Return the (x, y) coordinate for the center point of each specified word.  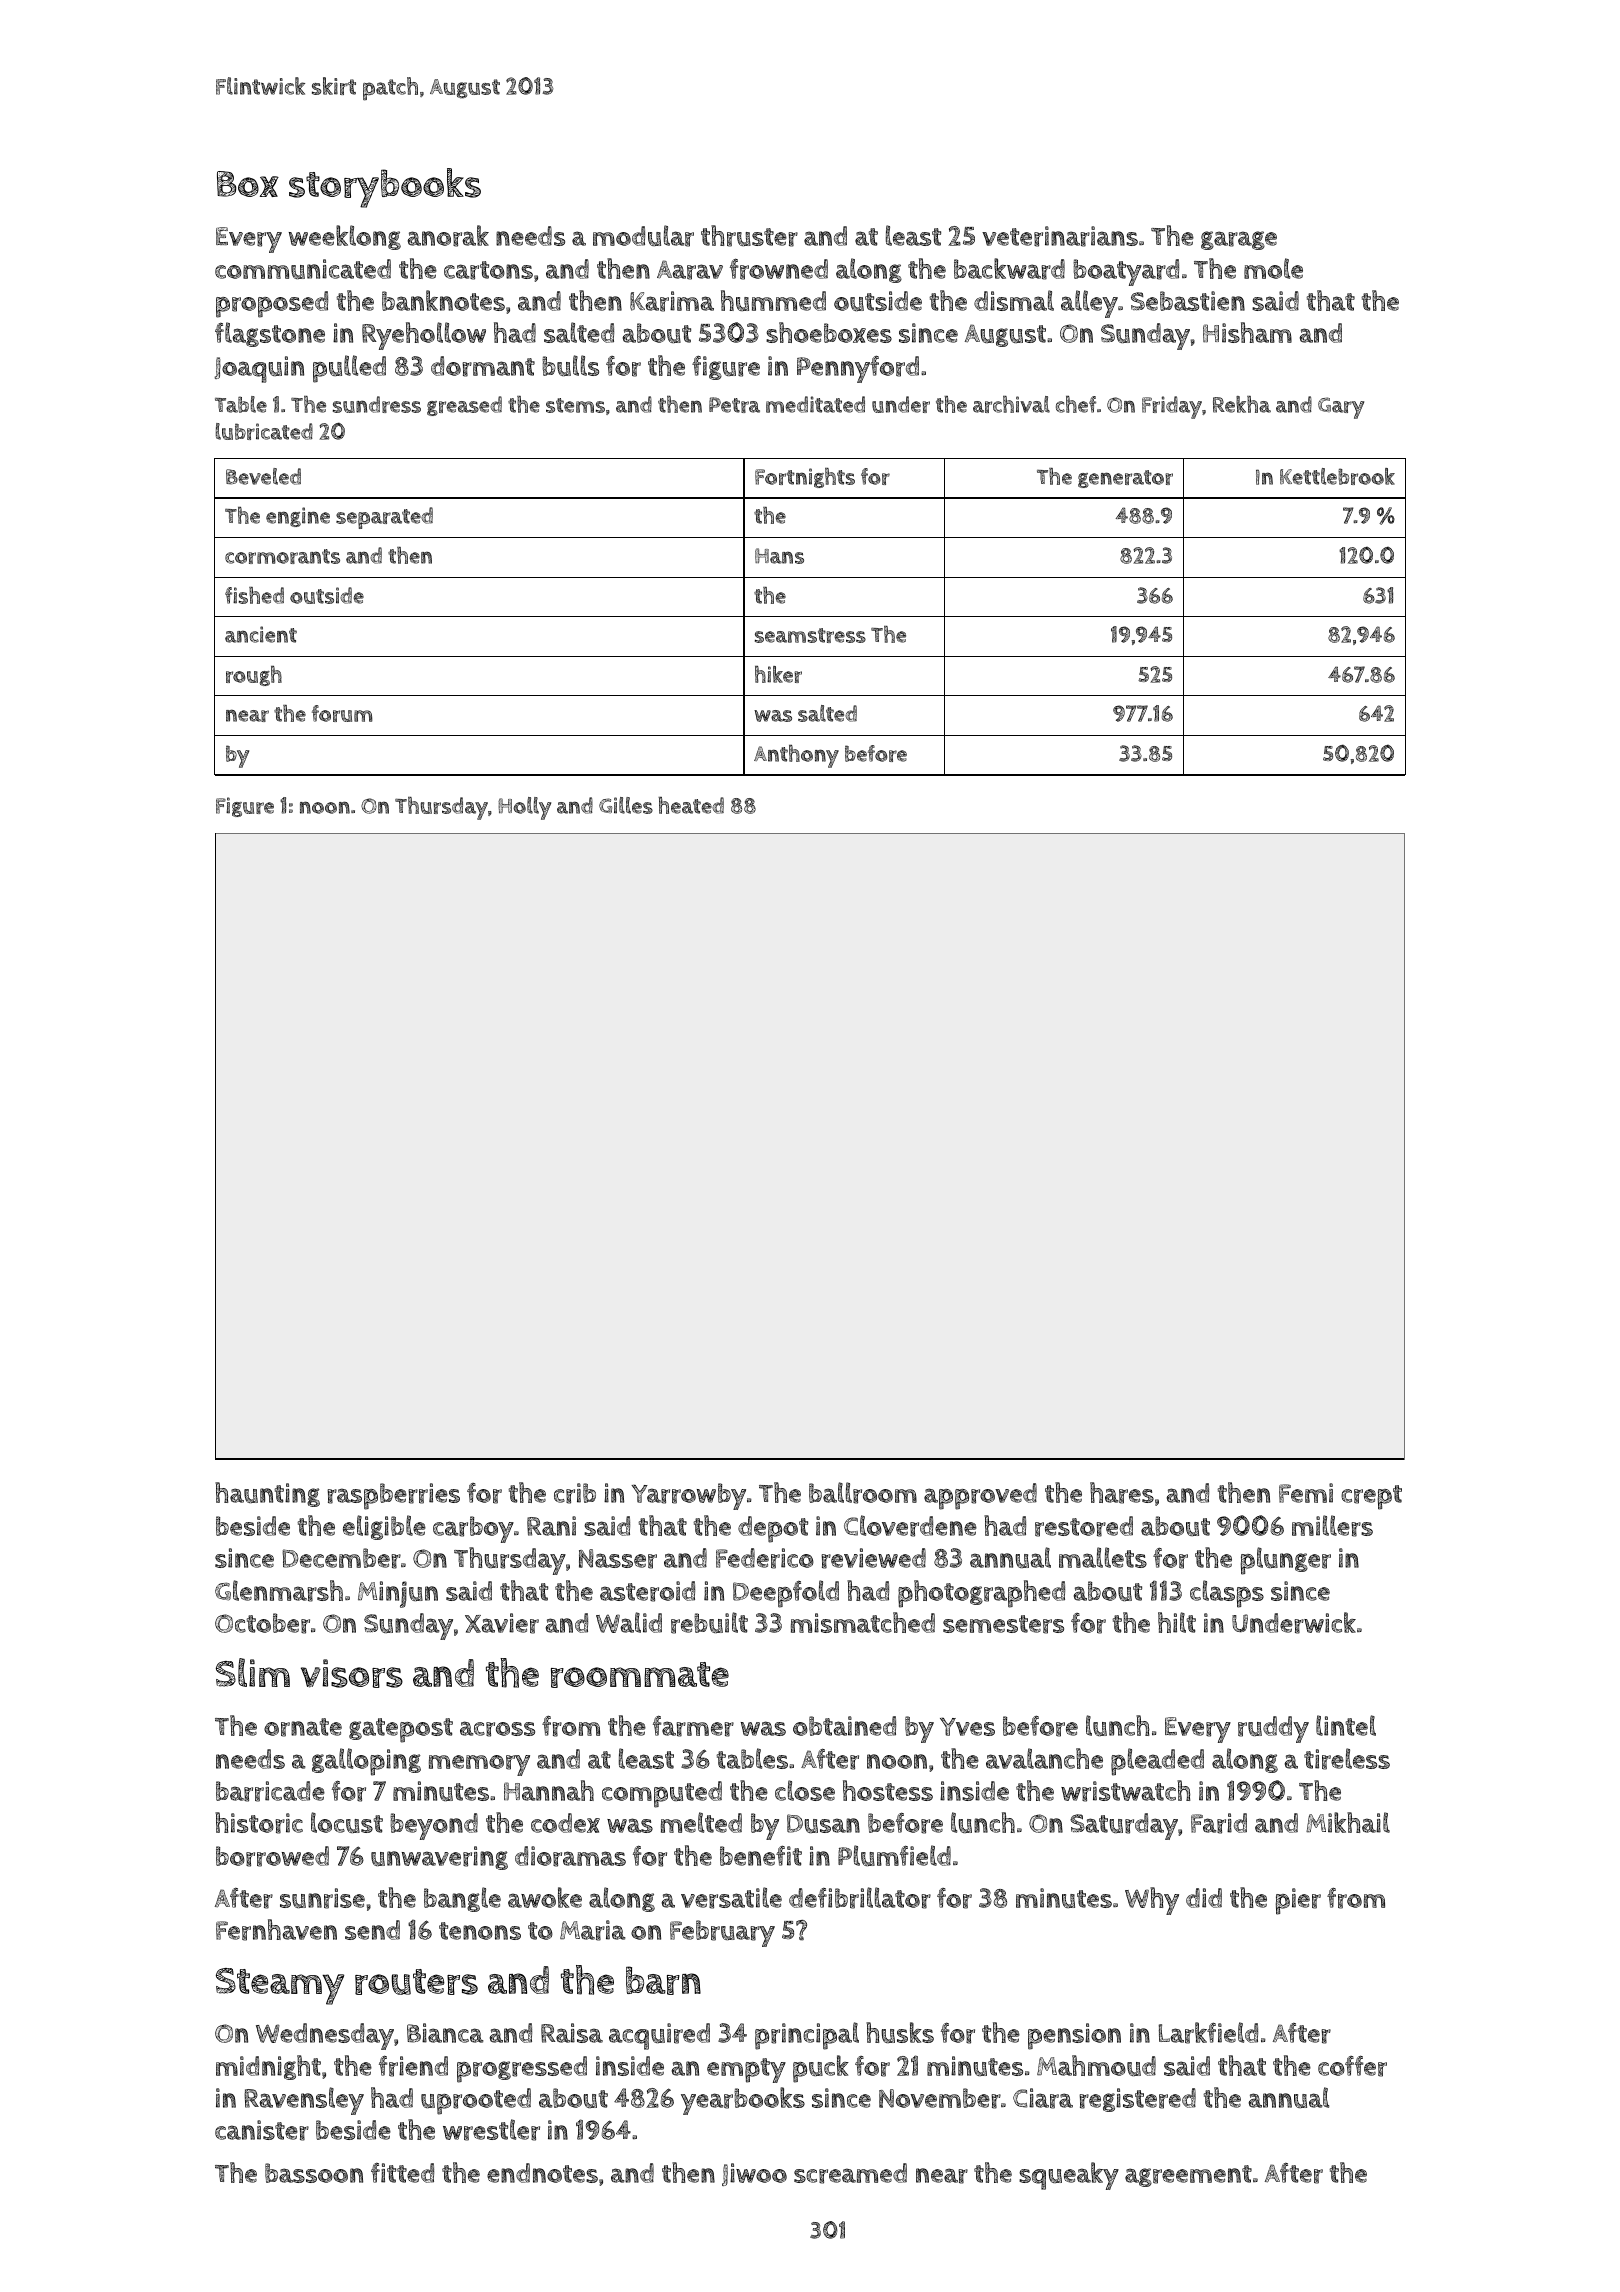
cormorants (282, 556)
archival (1011, 404)
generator (1125, 479)
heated (691, 805)
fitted (402, 2173)
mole (1273, 268)
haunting (267, 1494)
